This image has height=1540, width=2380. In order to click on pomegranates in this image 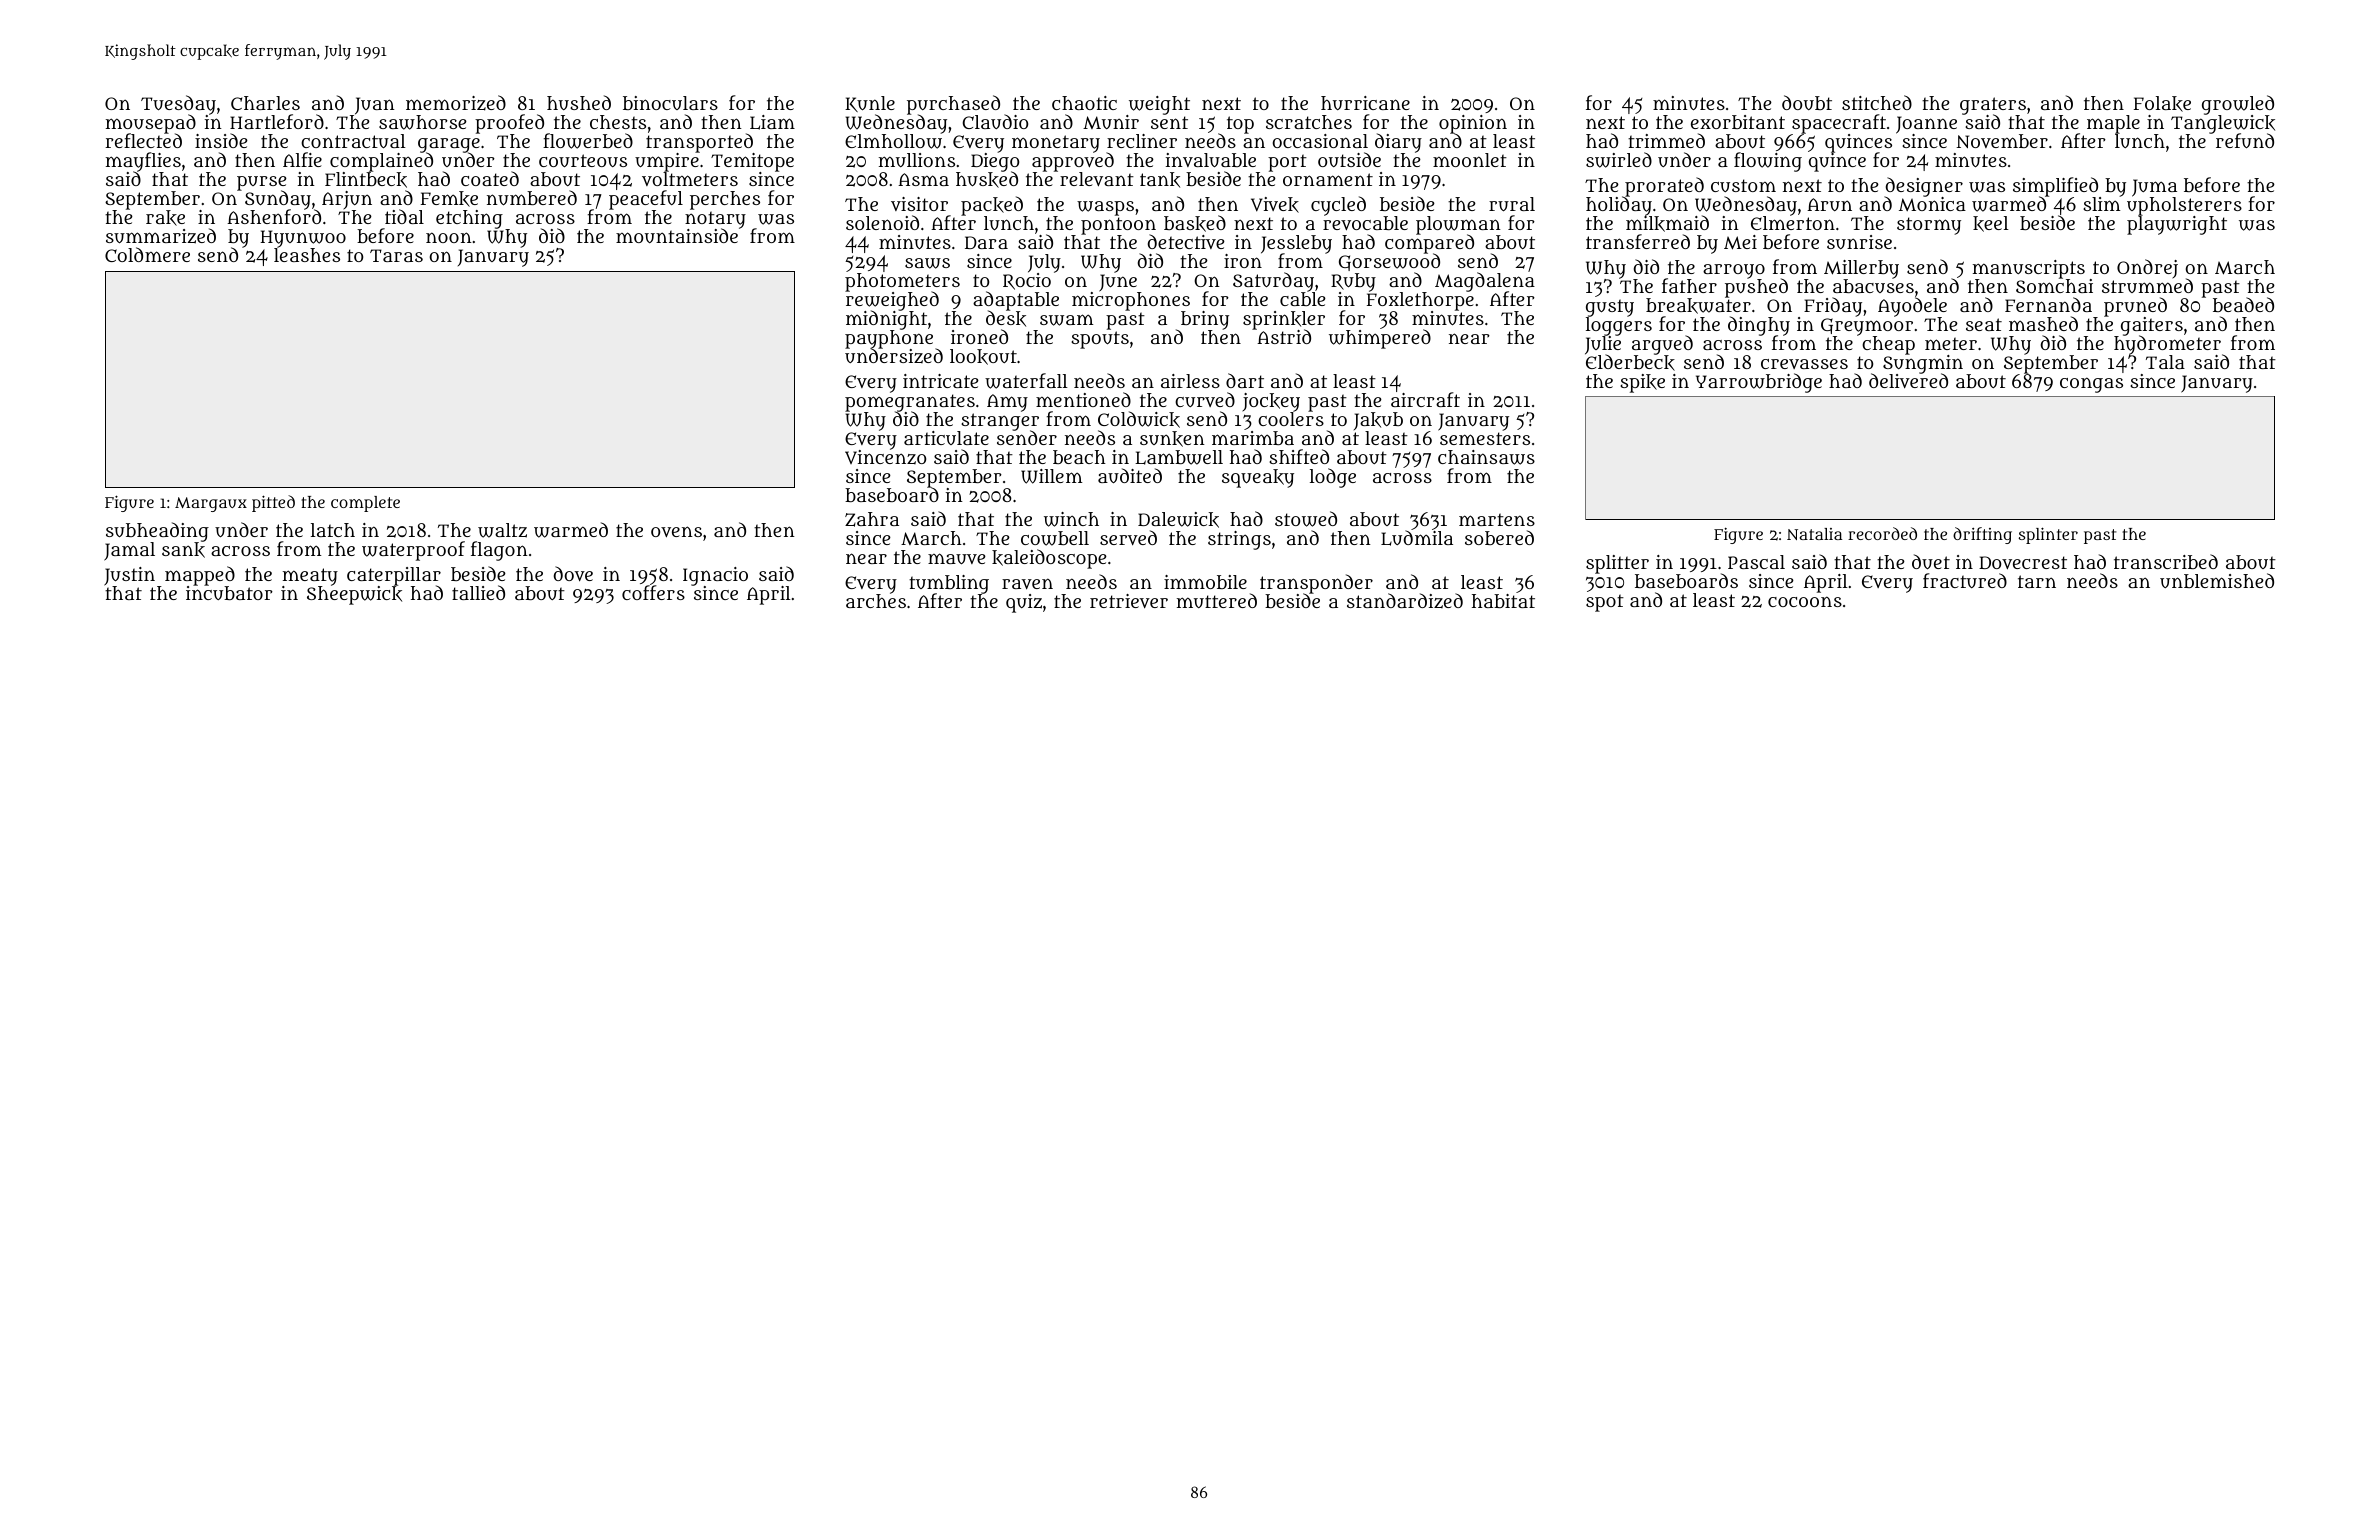, I will do `click(910, 403)`.
